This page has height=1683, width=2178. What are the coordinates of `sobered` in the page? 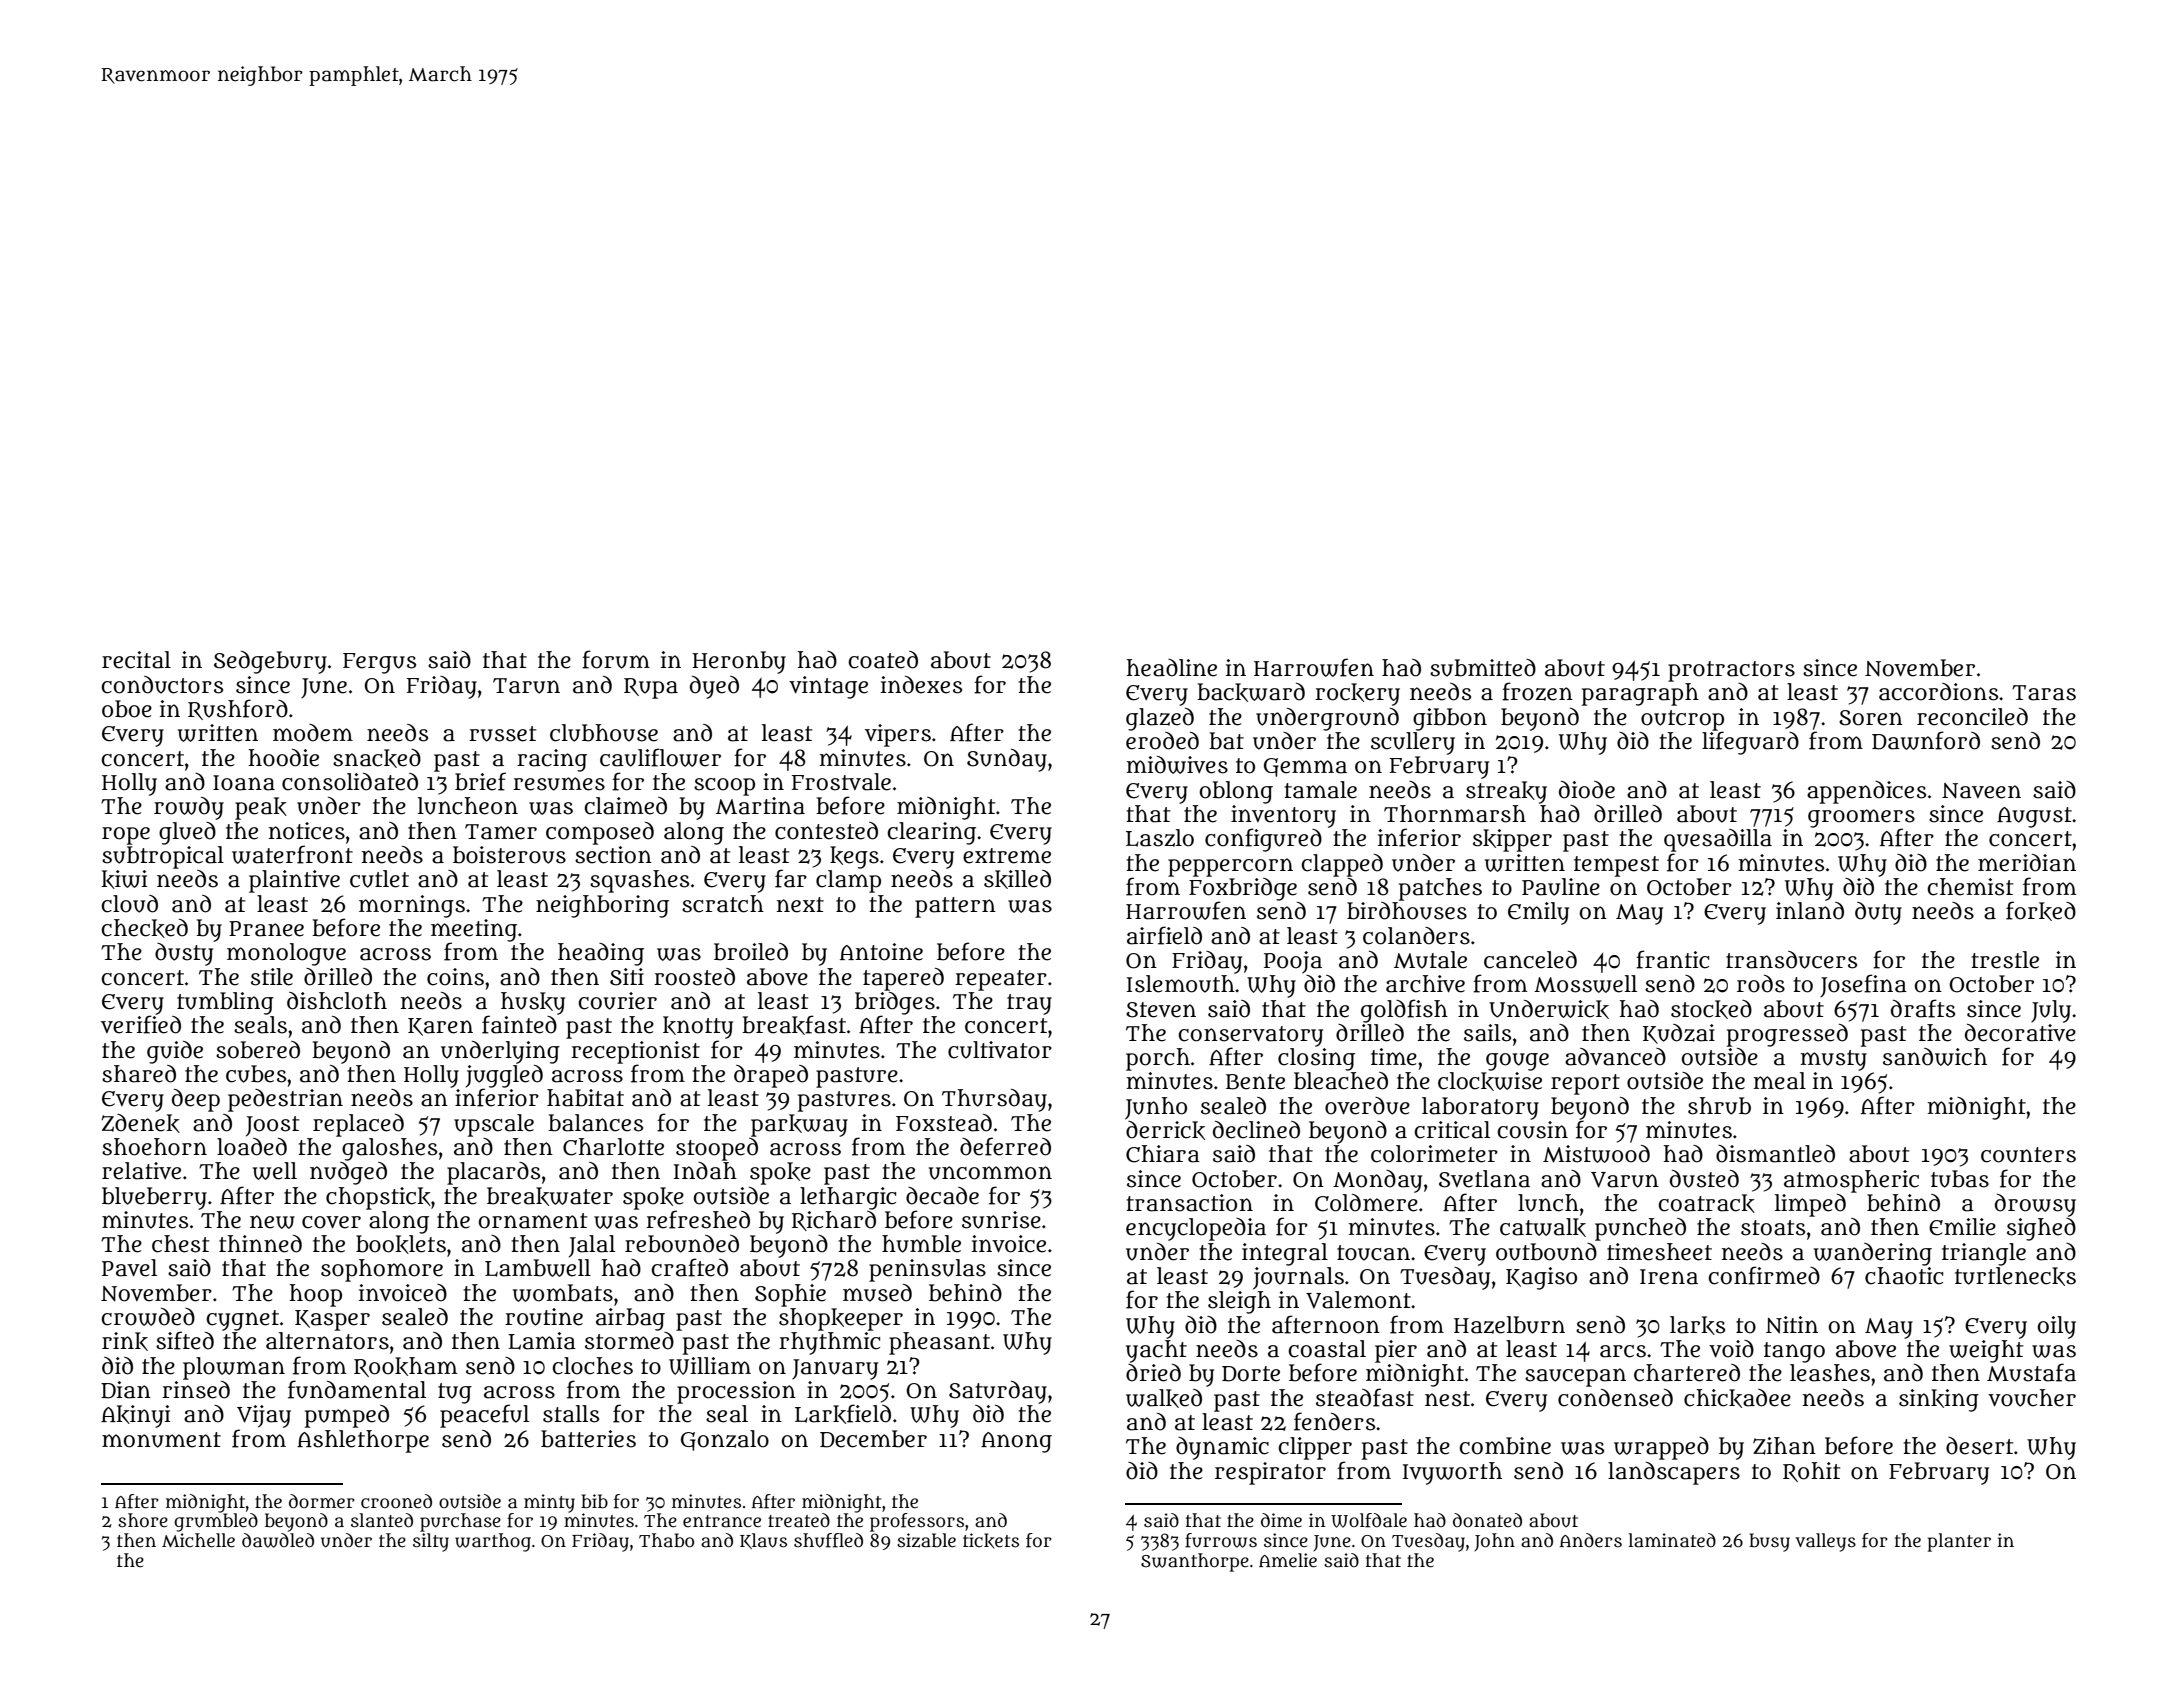 It's located at (258, 1050).
